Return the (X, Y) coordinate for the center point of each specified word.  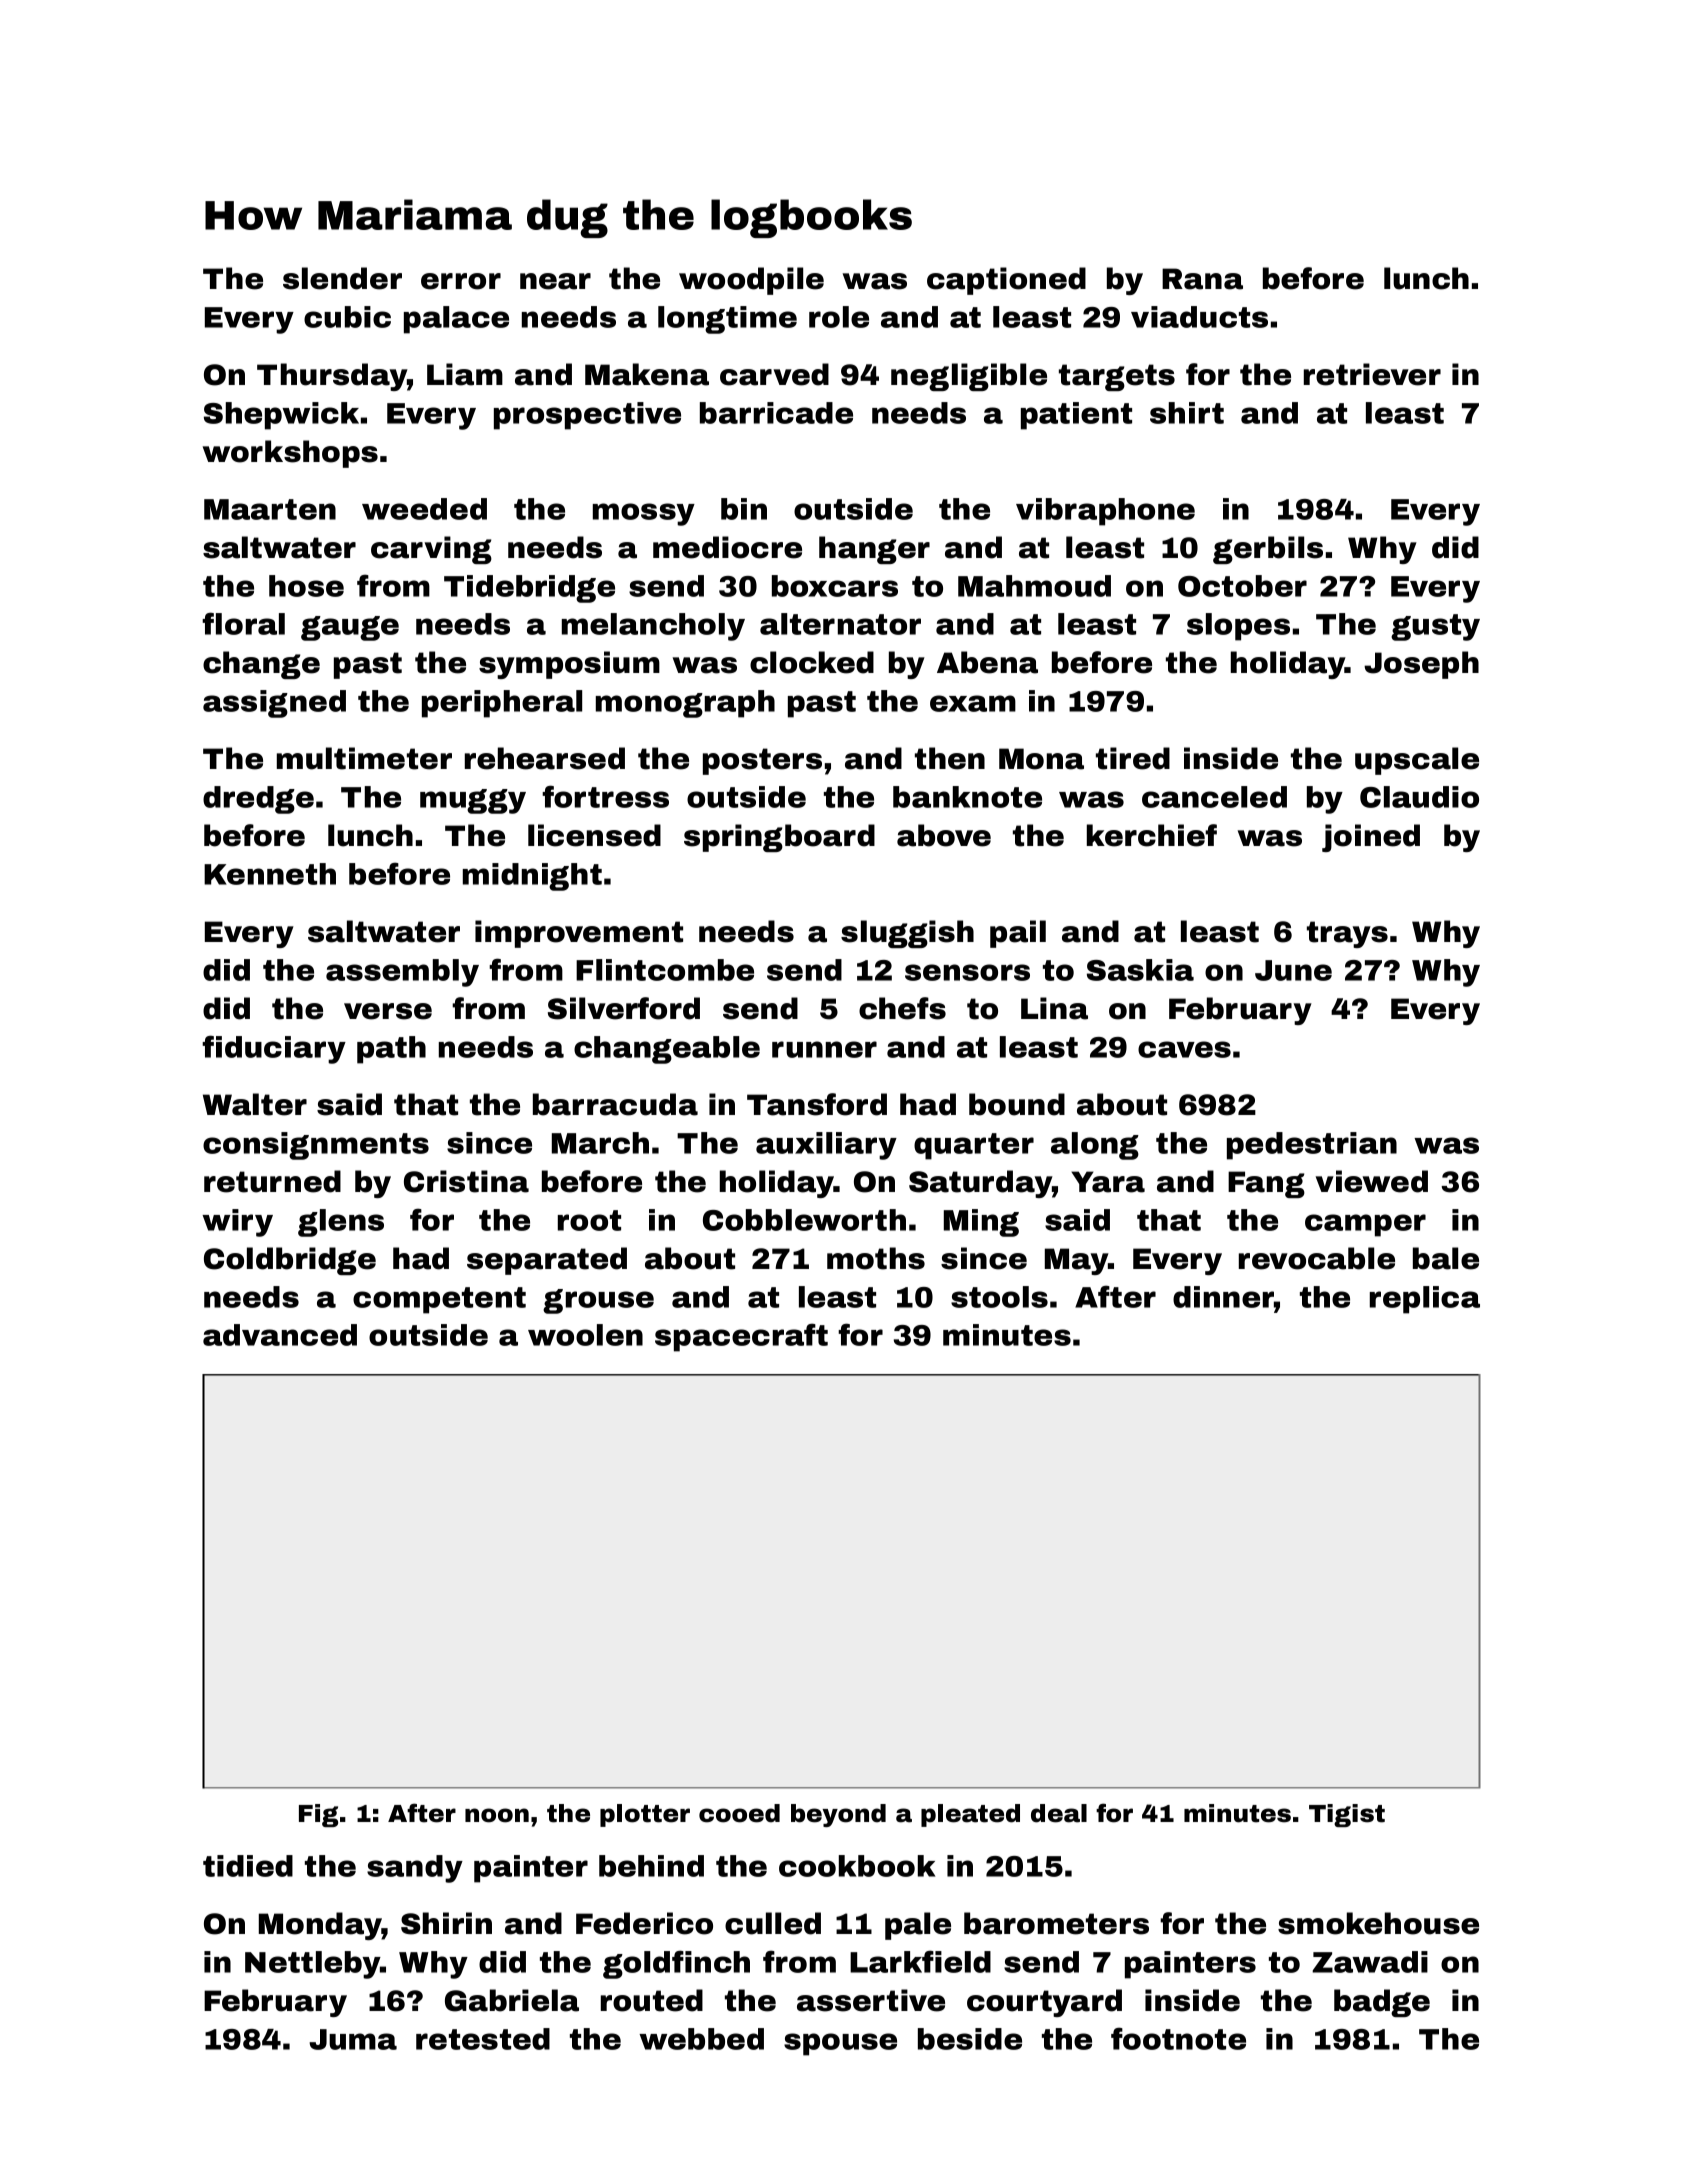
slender (342, 278)
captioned (1006, 281)
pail (1018, 934)
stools (999, 1297)
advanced (280, 1335)
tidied (248, 1866)
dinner (1223, 1297)
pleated (970, 1815)
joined (1371, 838)
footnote (1178, 2038)
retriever (1372, 374)
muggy (473, 801)
